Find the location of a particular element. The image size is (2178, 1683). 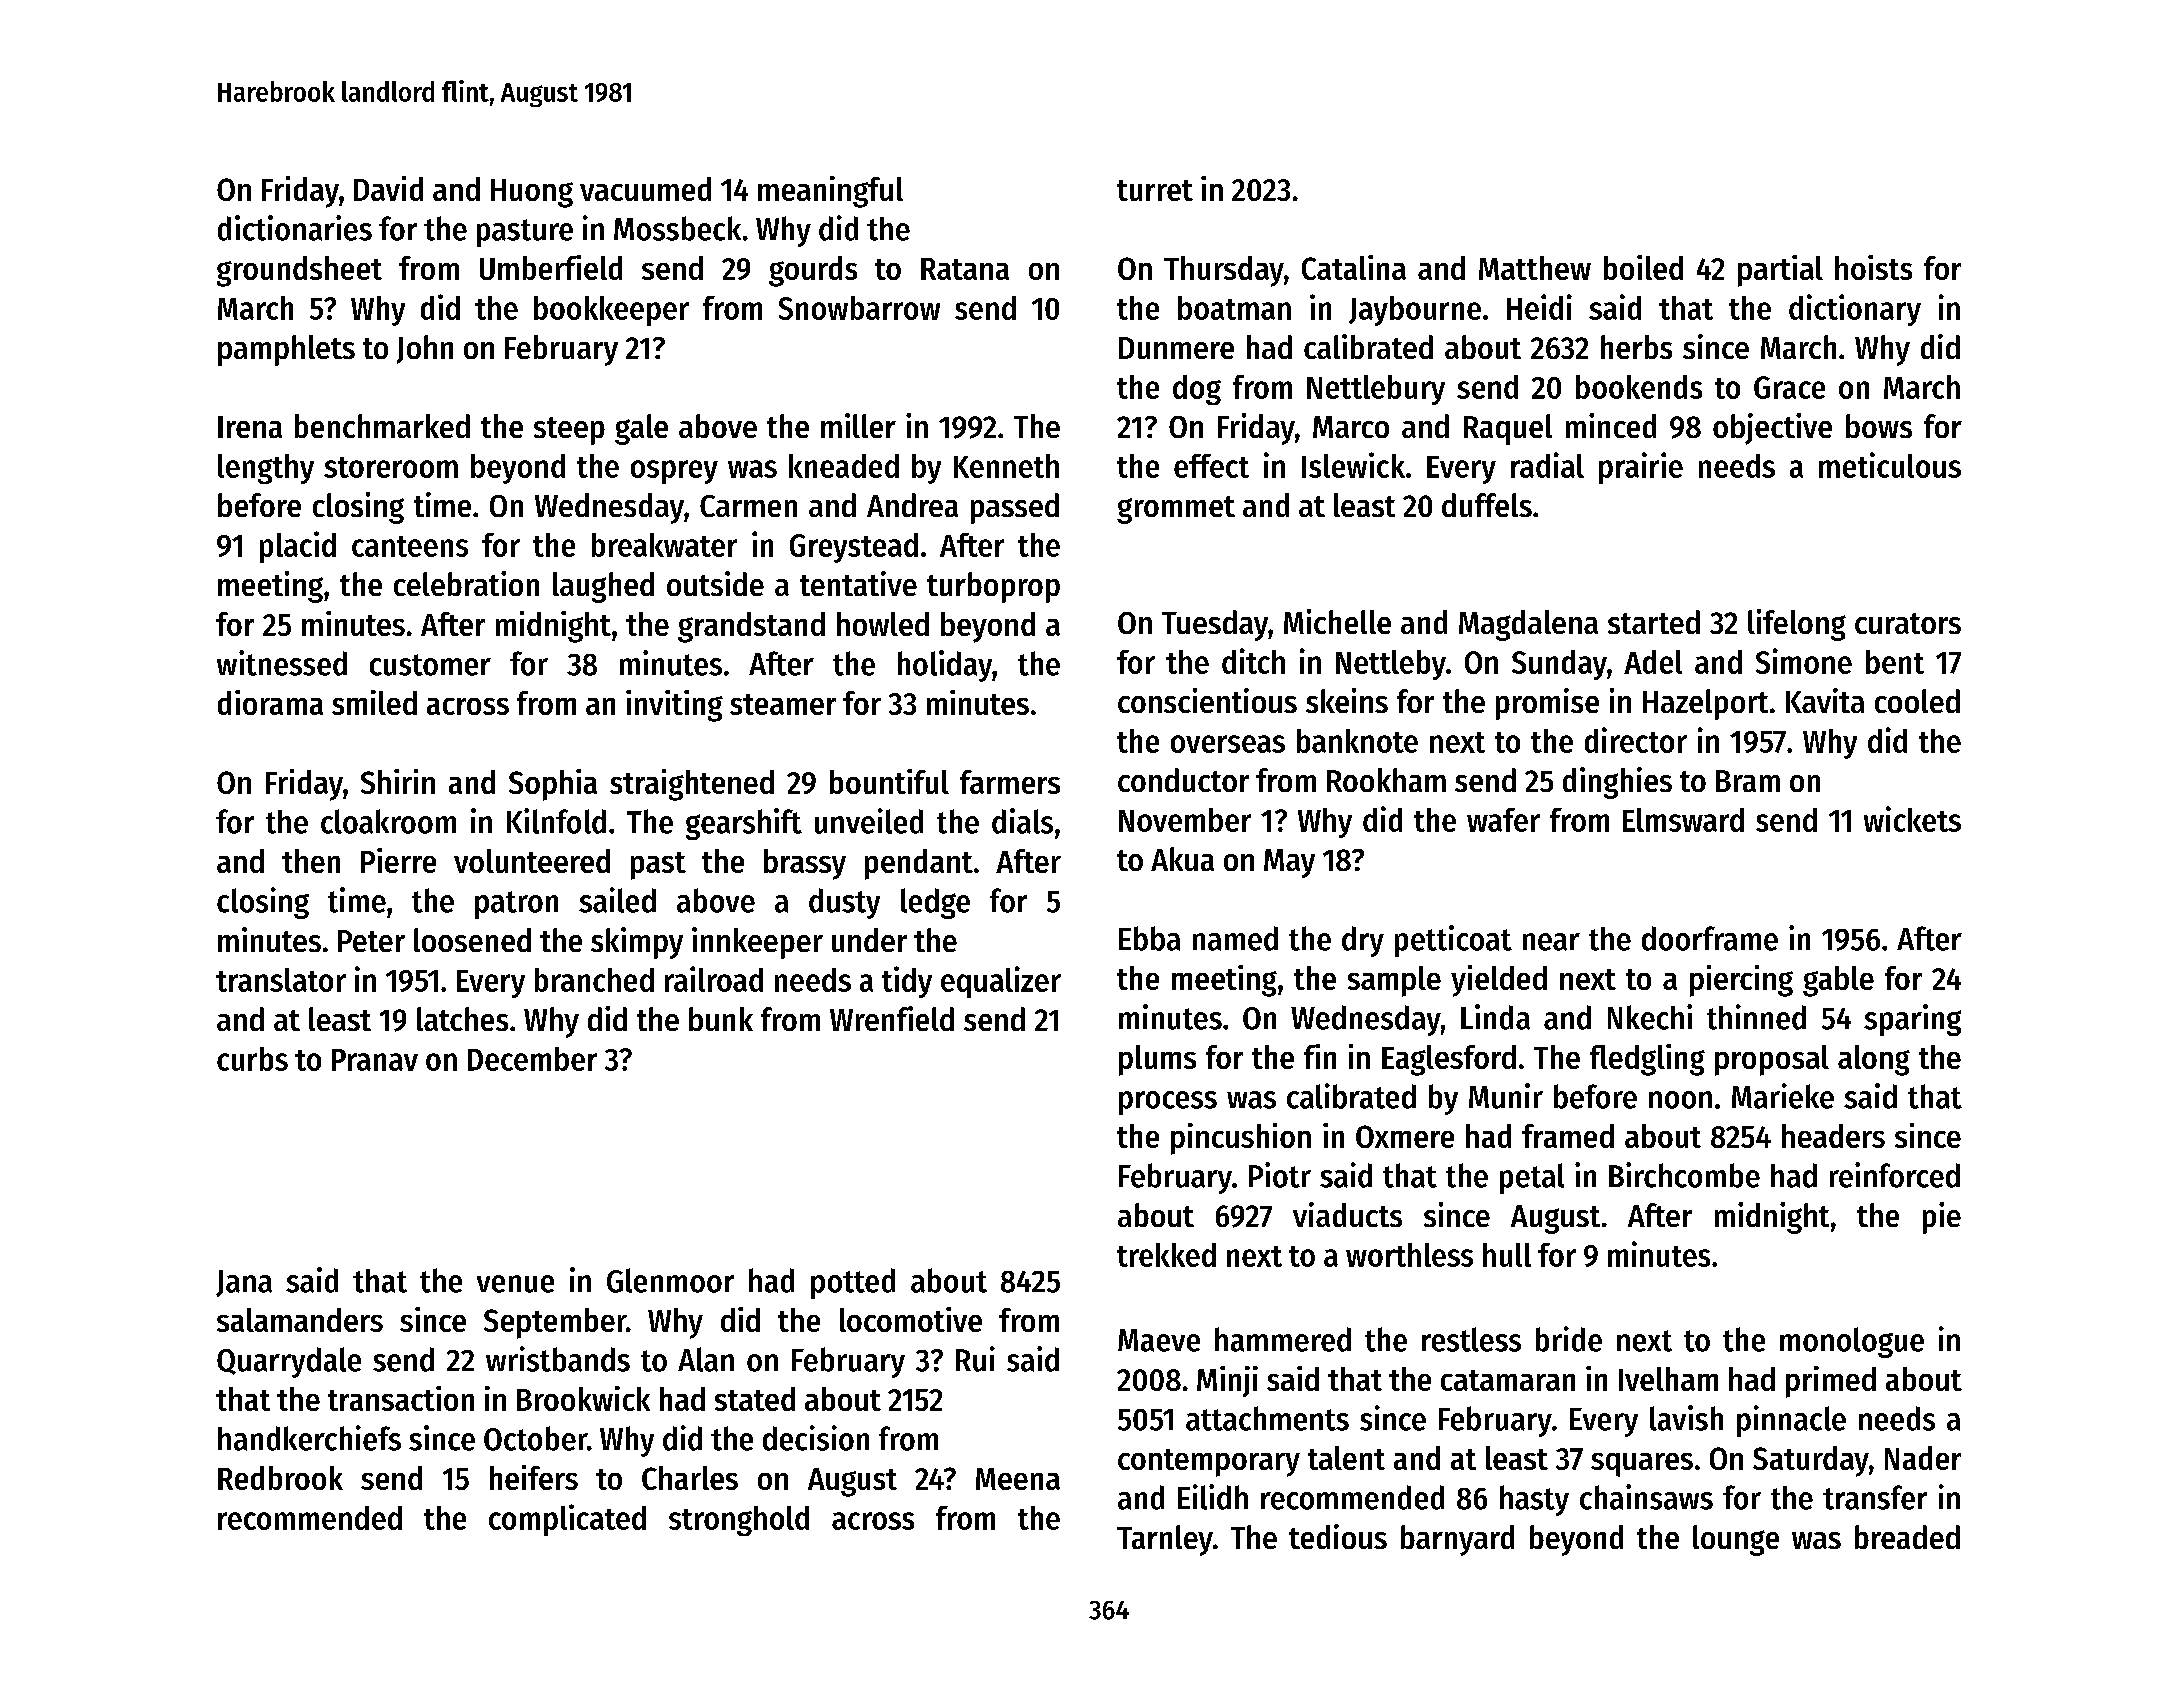

boatman is located at coordinates (1234, 308).
